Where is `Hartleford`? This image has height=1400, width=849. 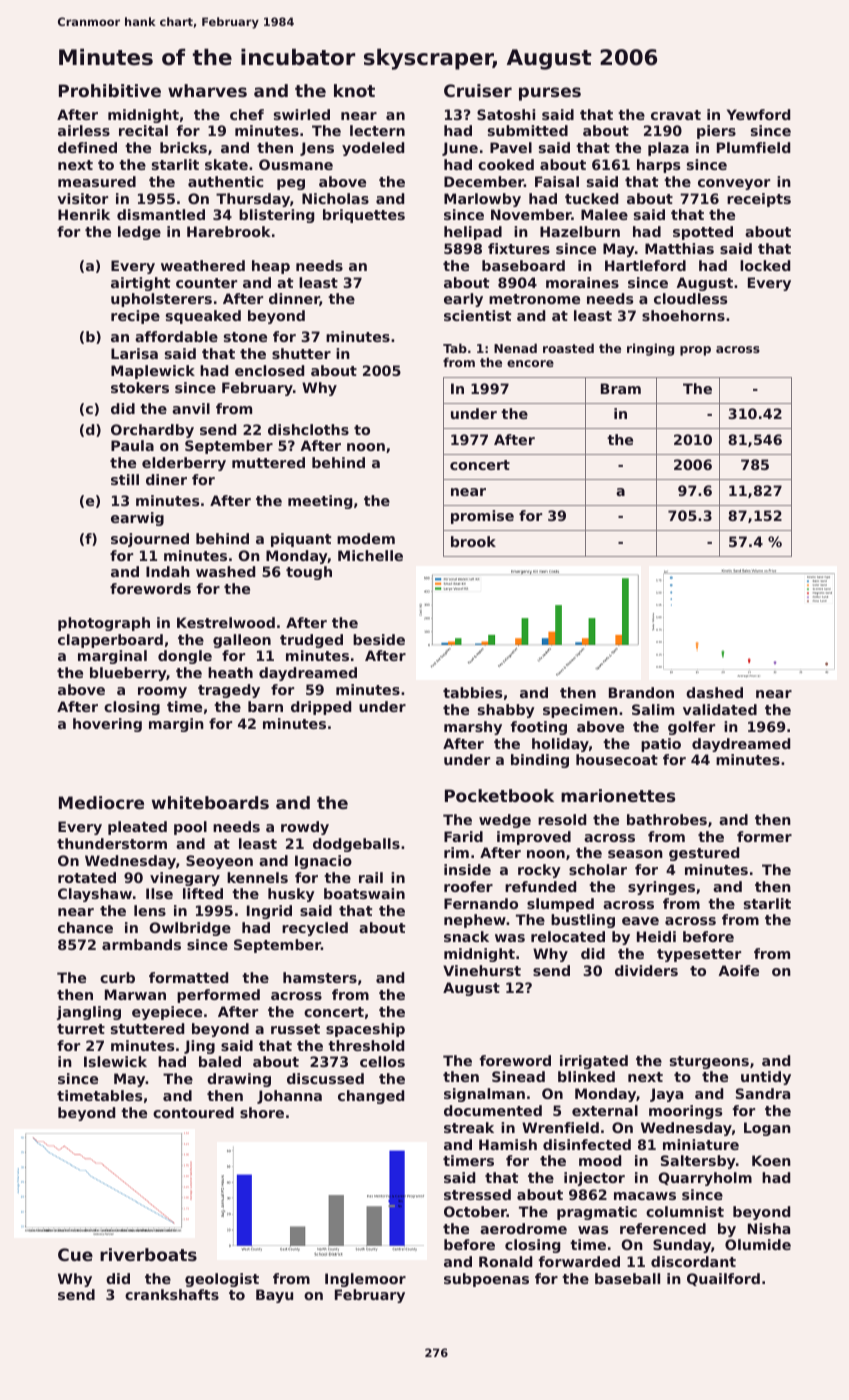
Hartleford is located at coordinates (645, 265).
